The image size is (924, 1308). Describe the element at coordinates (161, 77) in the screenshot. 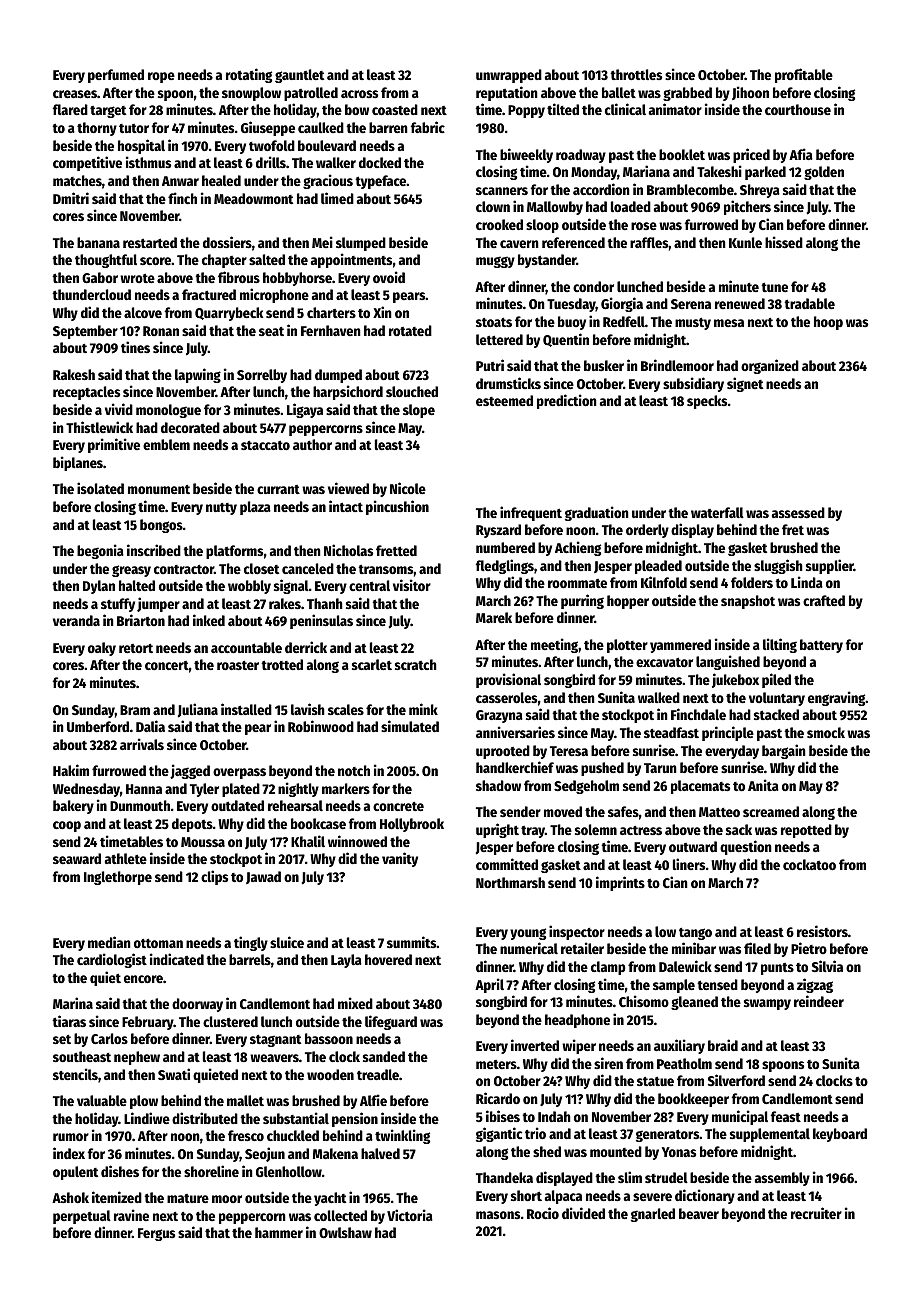

I see `rope` at that location.
